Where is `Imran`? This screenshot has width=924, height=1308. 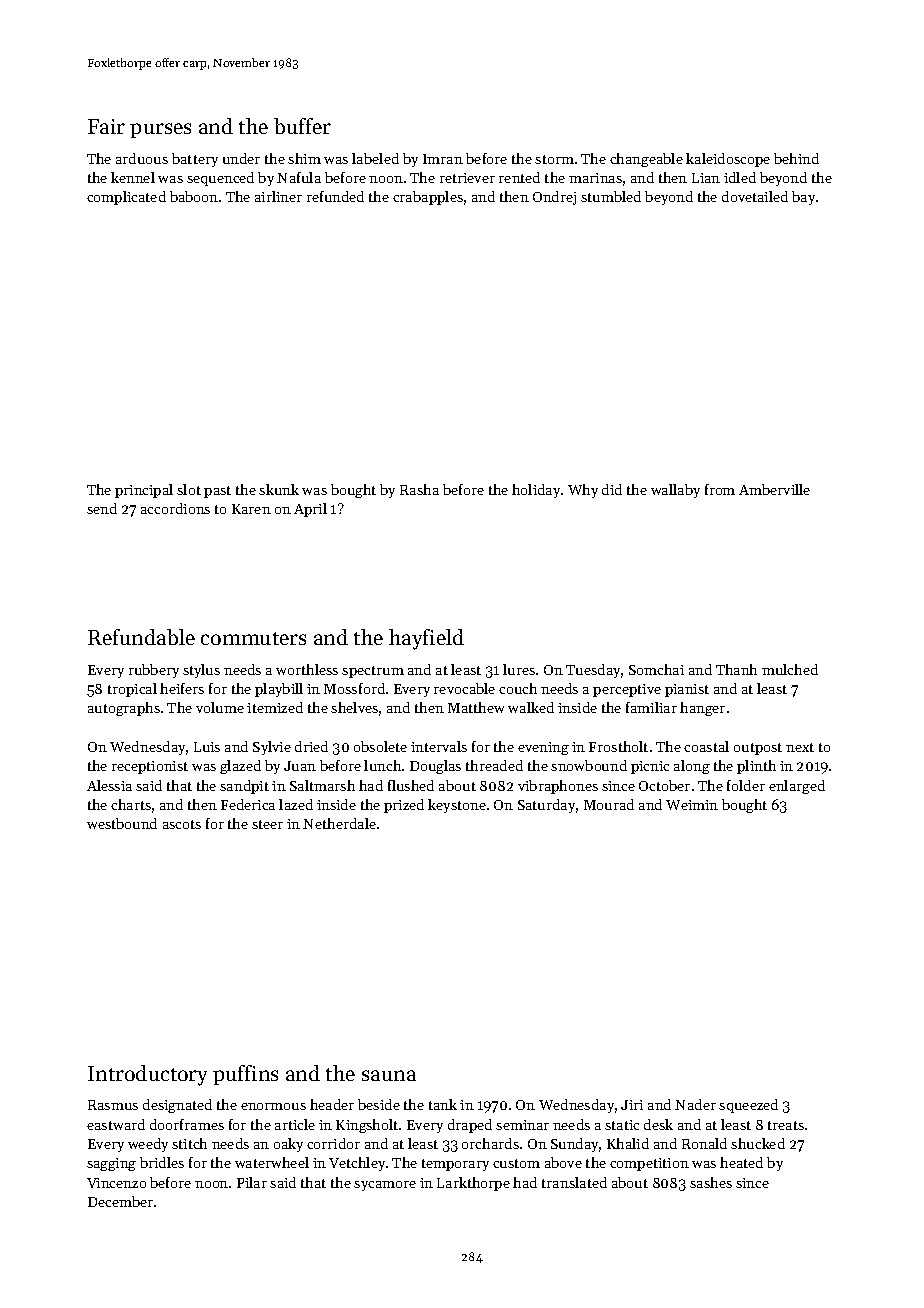 Imran is located at coordinates (443, 159).
